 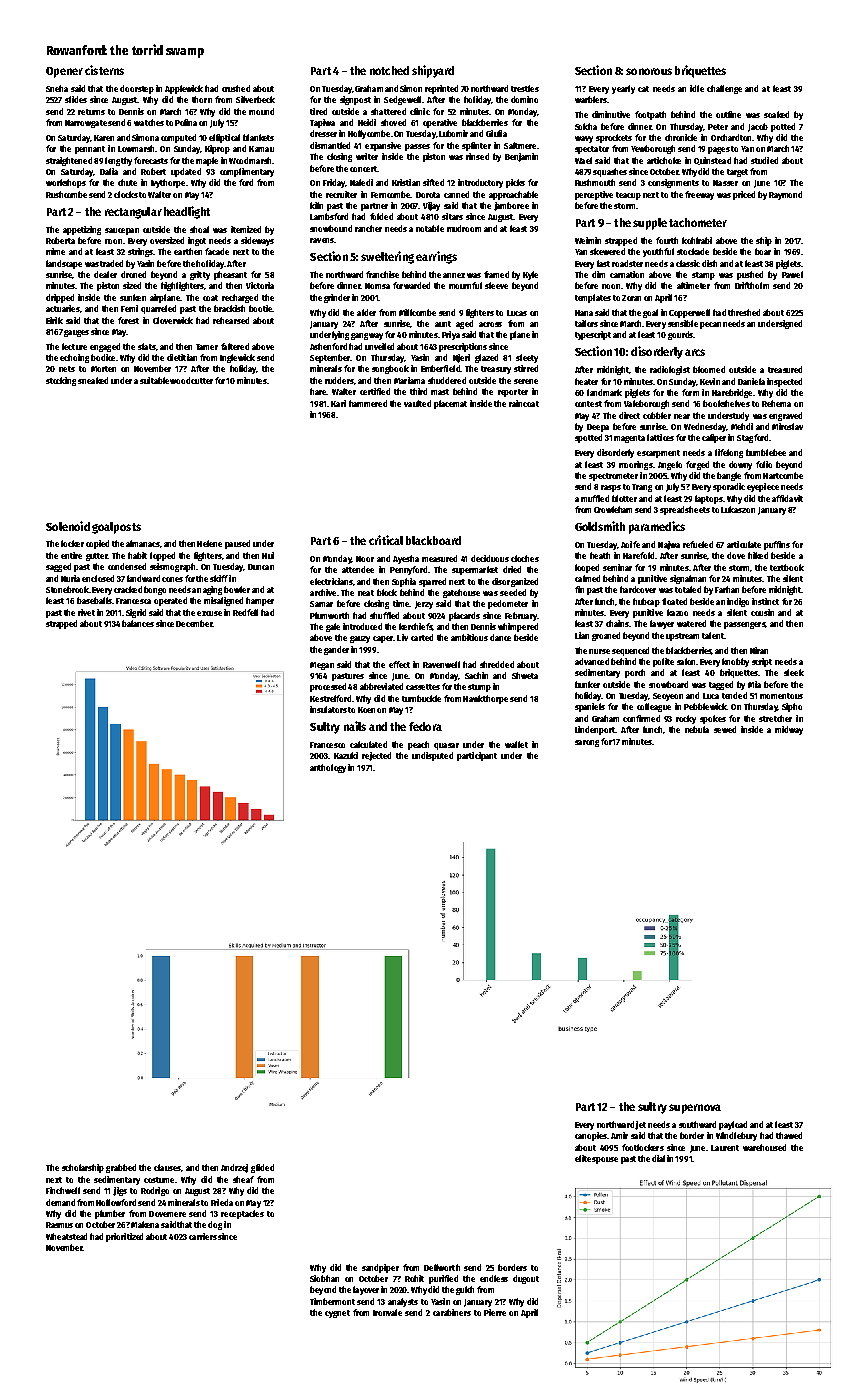 I want to click on annex, so click(x=454, y=275).
